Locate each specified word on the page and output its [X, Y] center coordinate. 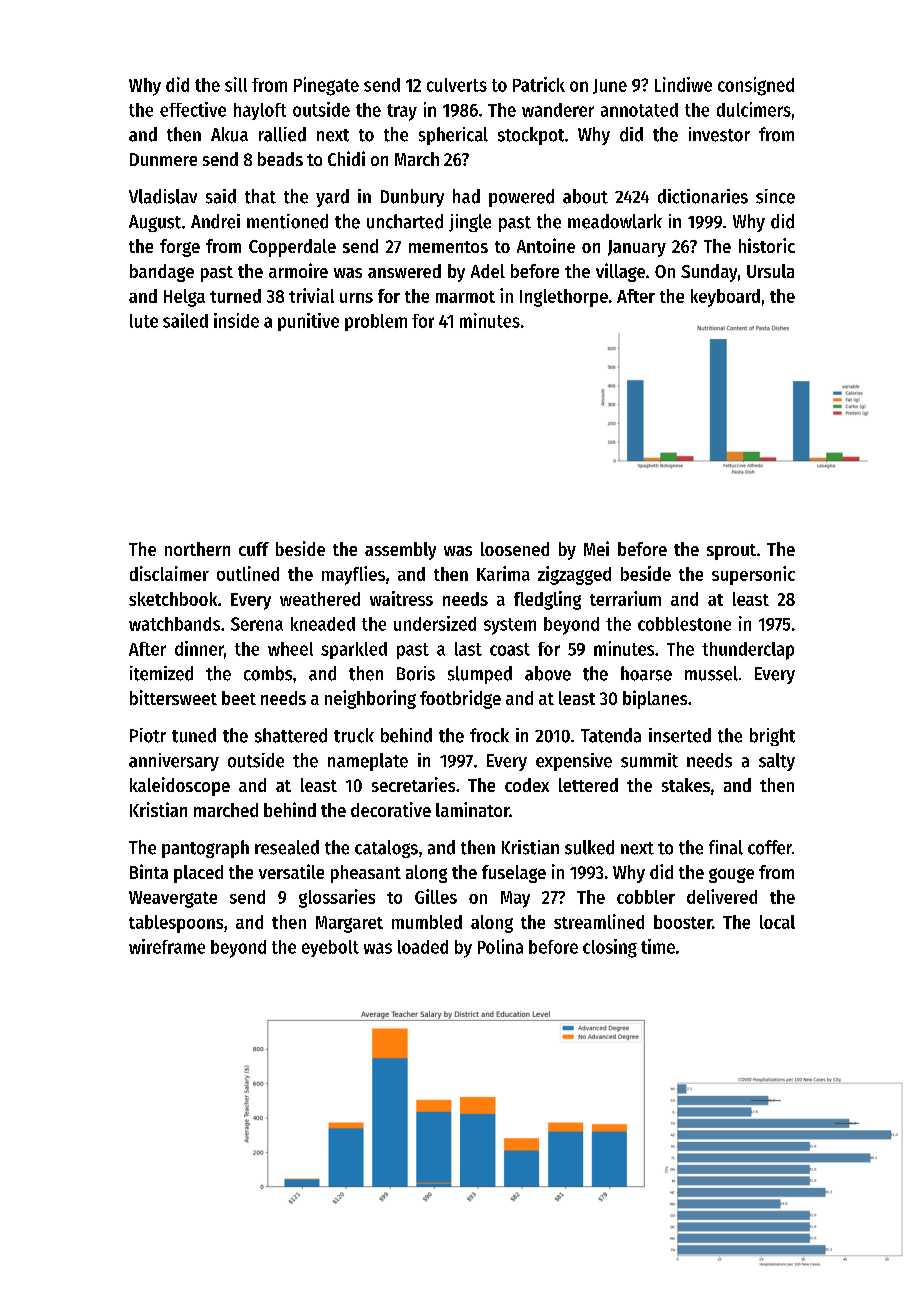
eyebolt [330, 948]
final [726, 847]
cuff [254, 549]
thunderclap [748, 651]
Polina [500, 946]
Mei [596, 548]
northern [197, 549]
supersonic [753, 575]
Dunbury [412, 198]
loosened [515, 549]
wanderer [558, 110]
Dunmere [163, 159]
